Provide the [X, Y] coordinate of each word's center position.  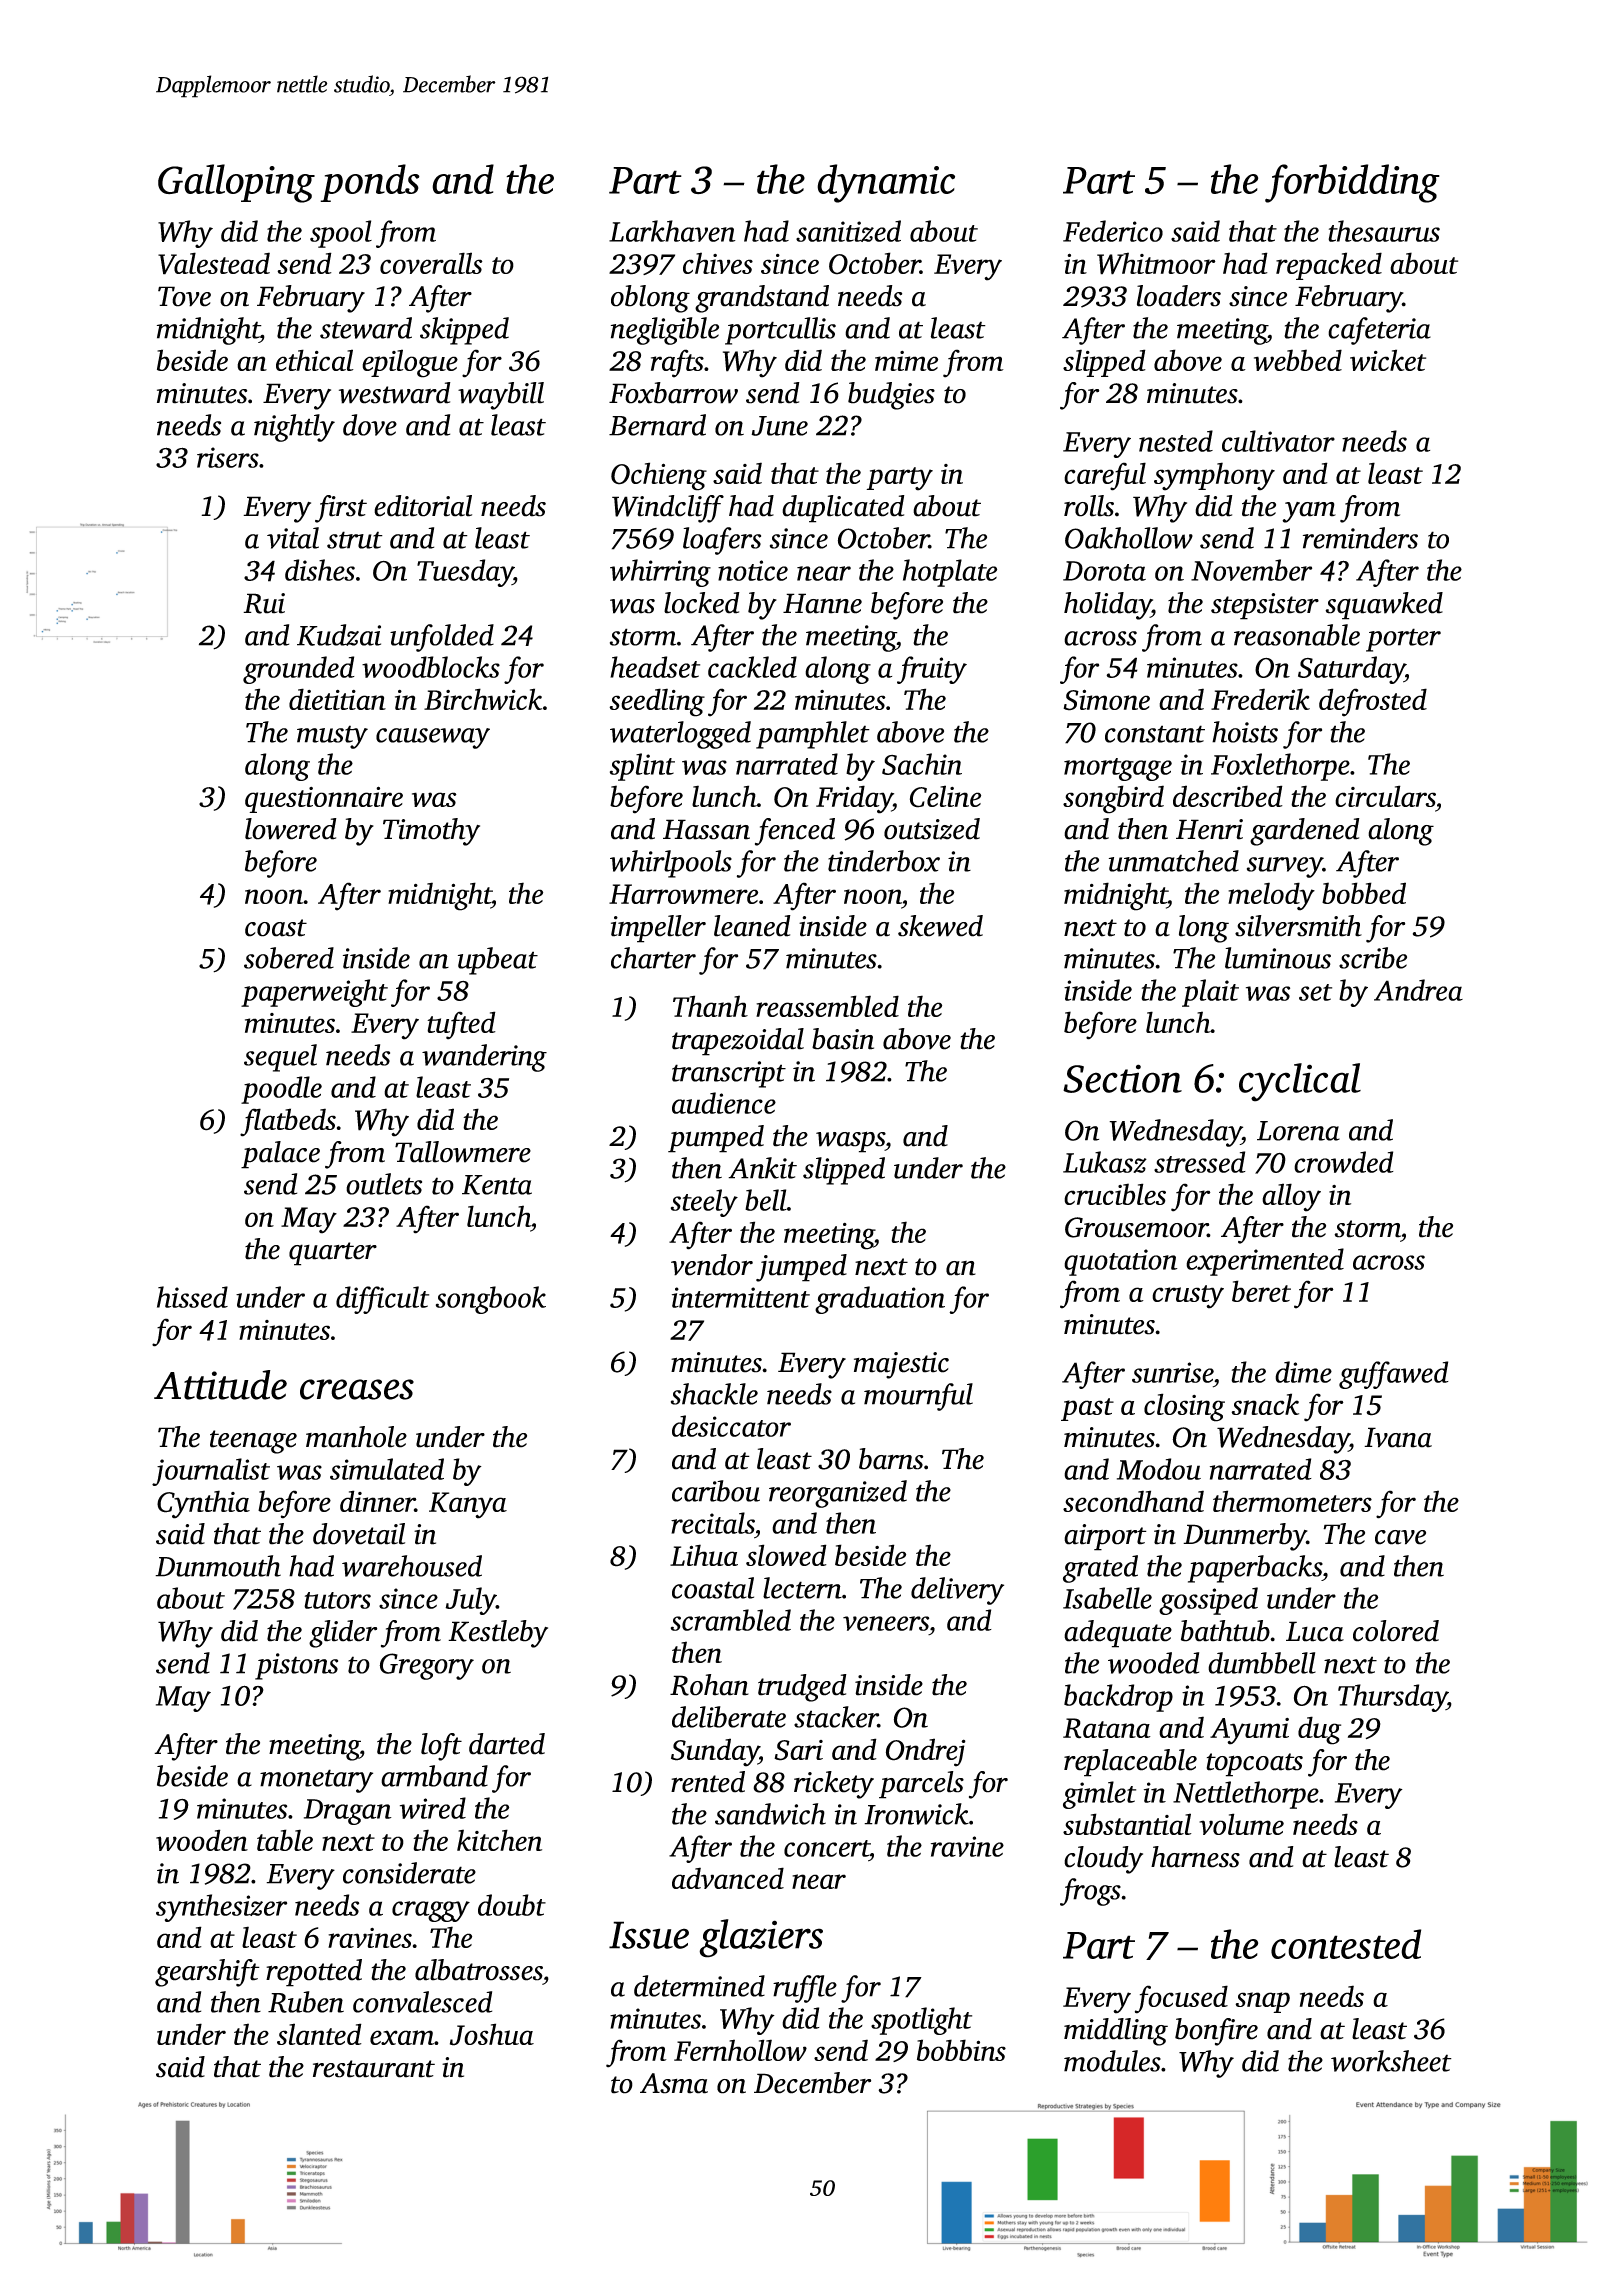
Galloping [236, 183]
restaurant [374, 2069]
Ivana [1398, 1437]
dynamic [886, 183]
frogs [1090, 1892]
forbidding [1352, 183]
